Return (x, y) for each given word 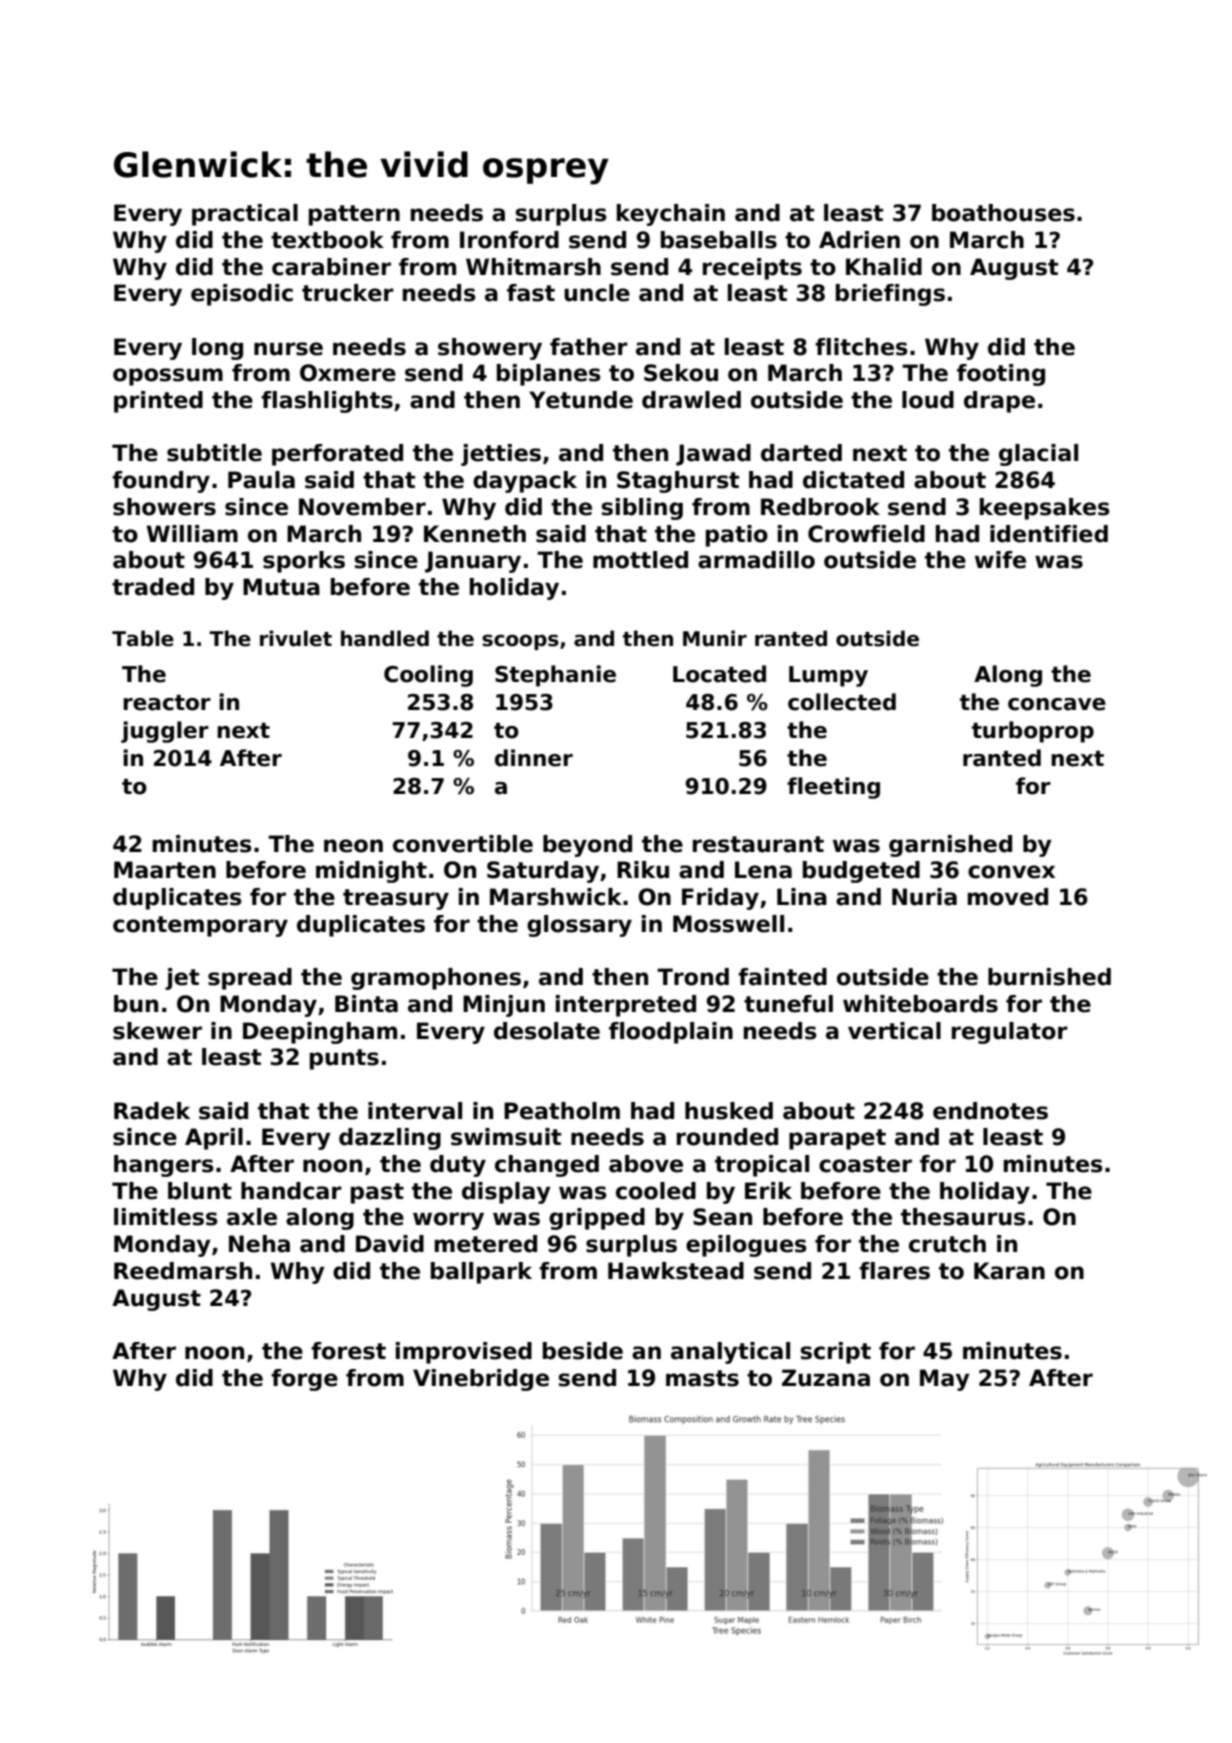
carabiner (331, 267)
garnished (950, 846)
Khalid (884, 267)
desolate (547, 1031)
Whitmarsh (533, 267)
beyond (587, 846)
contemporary (200, 926)
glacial (1038, 455)
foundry (161, 482)
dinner (534, 758)
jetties (501, 455)
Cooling (428, 676)
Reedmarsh (183, 1271)
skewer (157, 1031)
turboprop (1033, 732)
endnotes (990, 1111)
